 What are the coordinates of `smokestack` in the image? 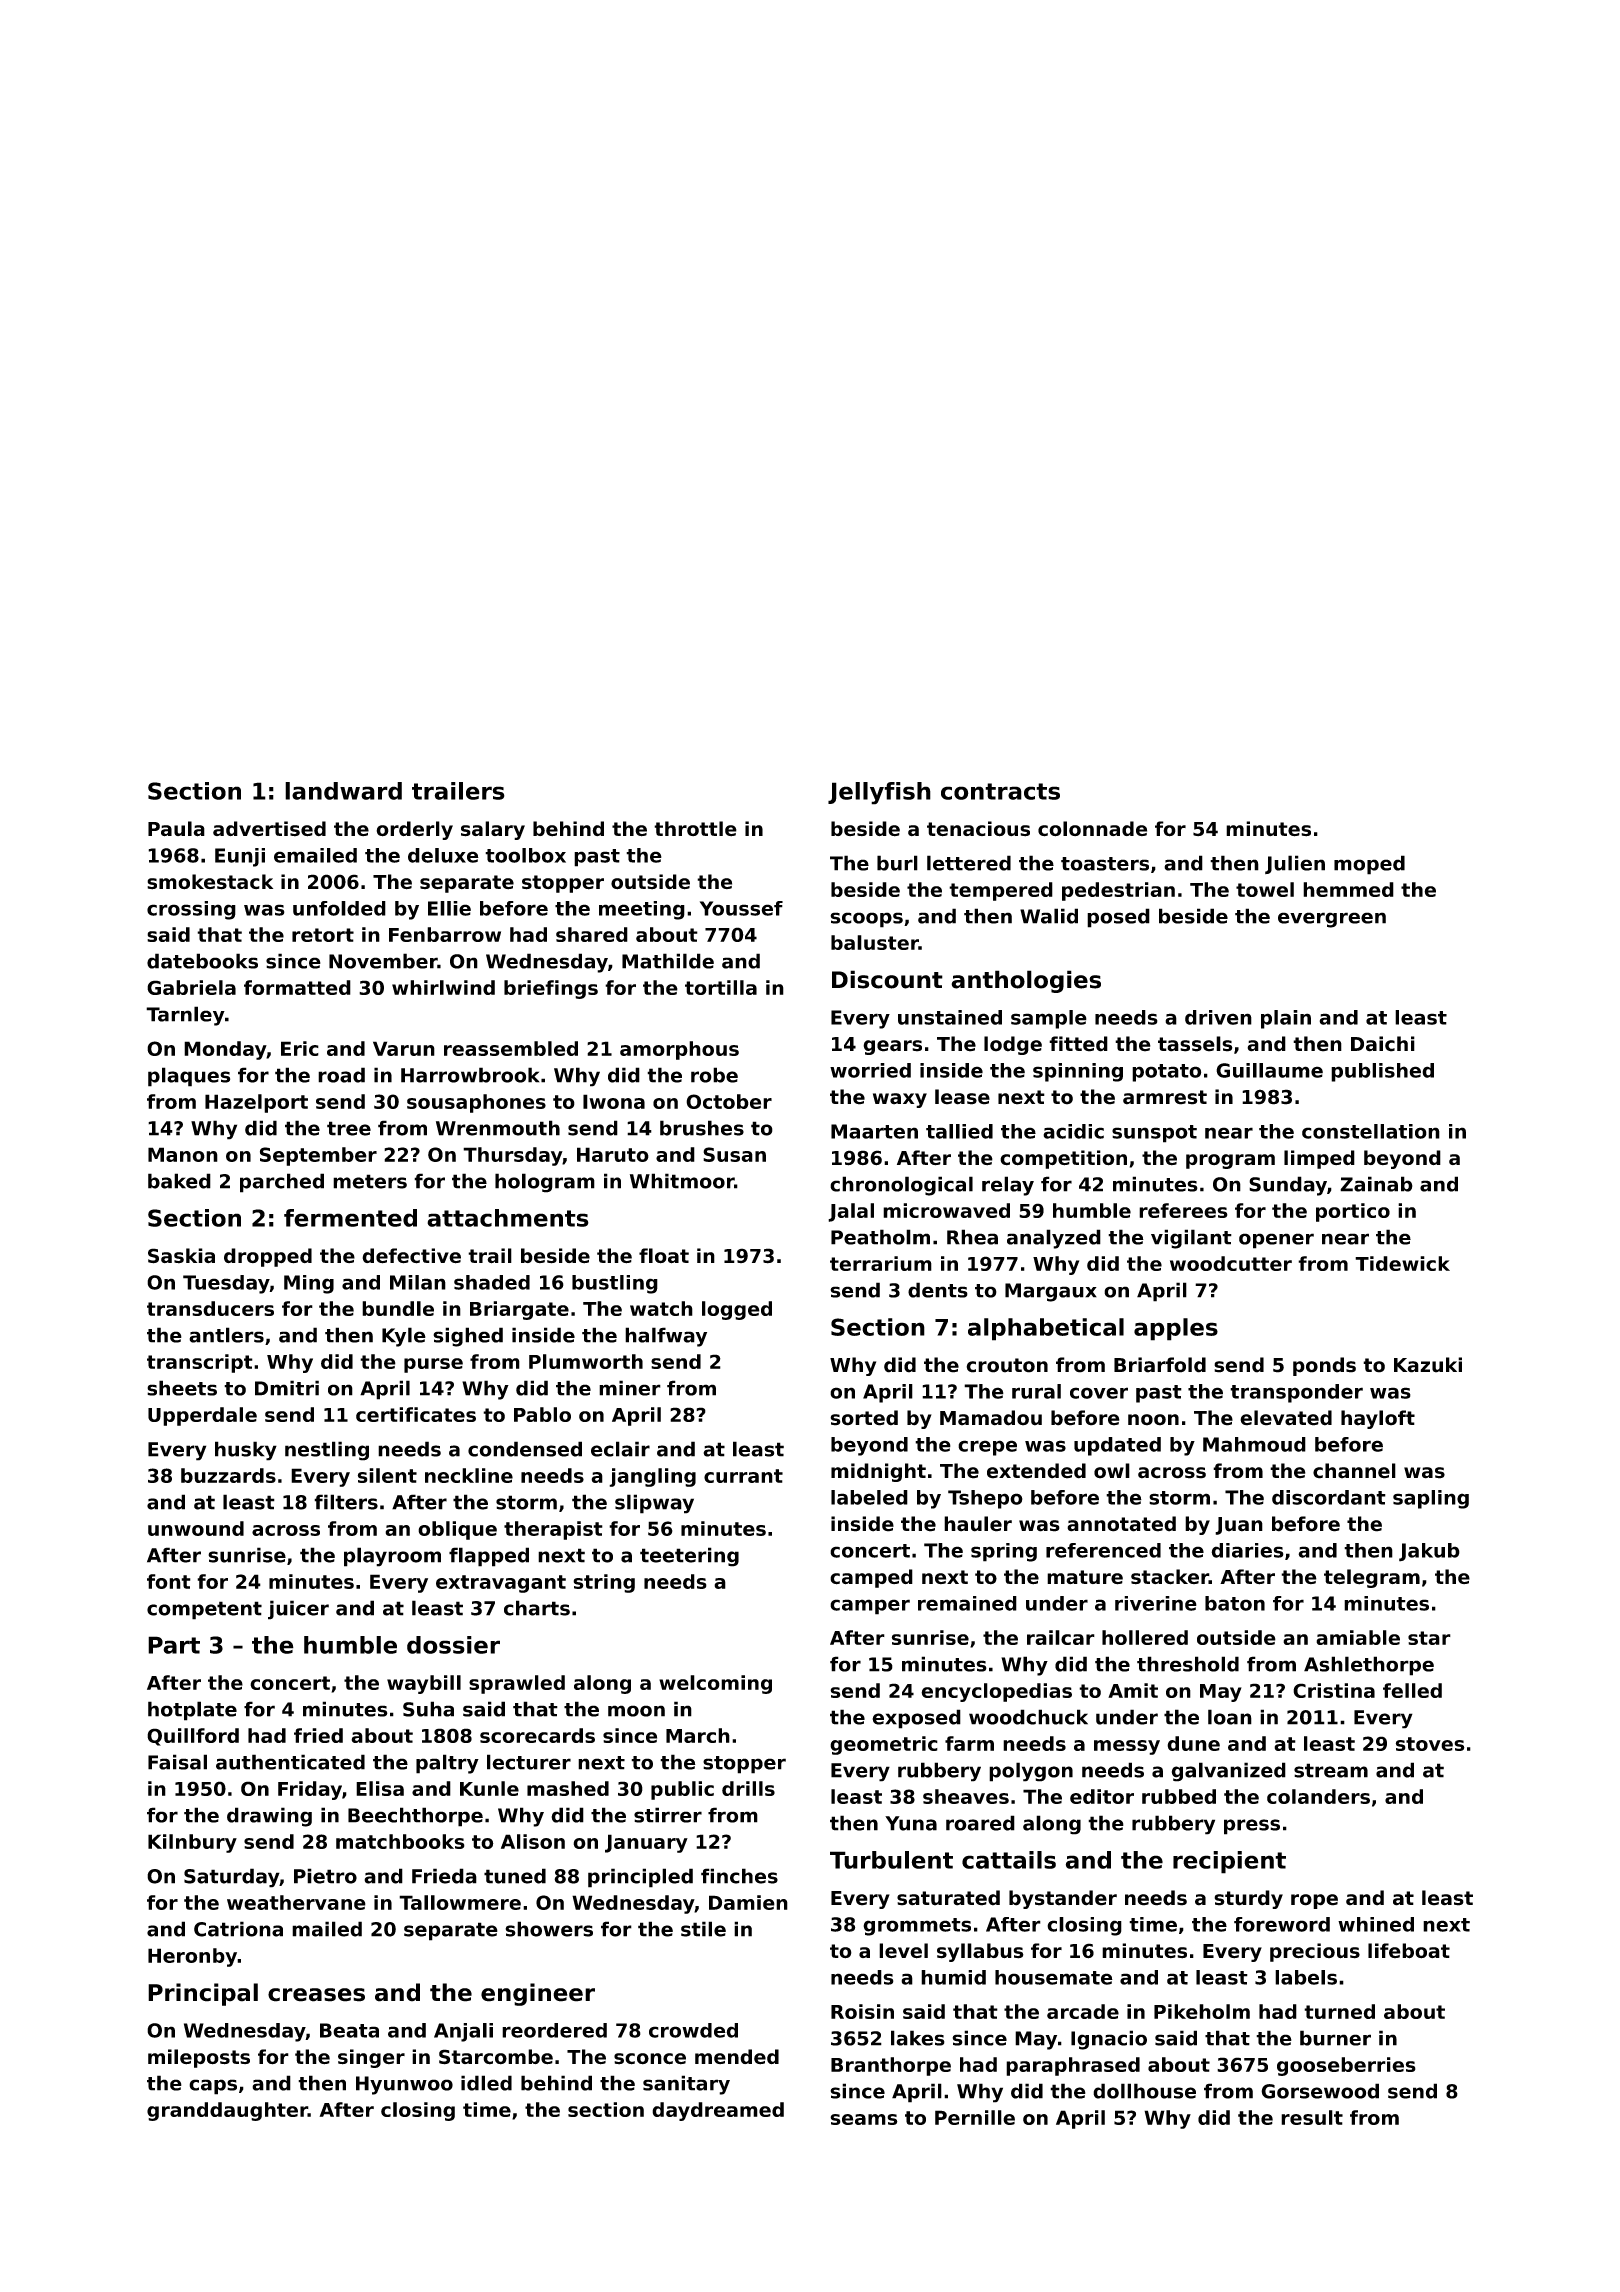 It's located at (210, 882).
